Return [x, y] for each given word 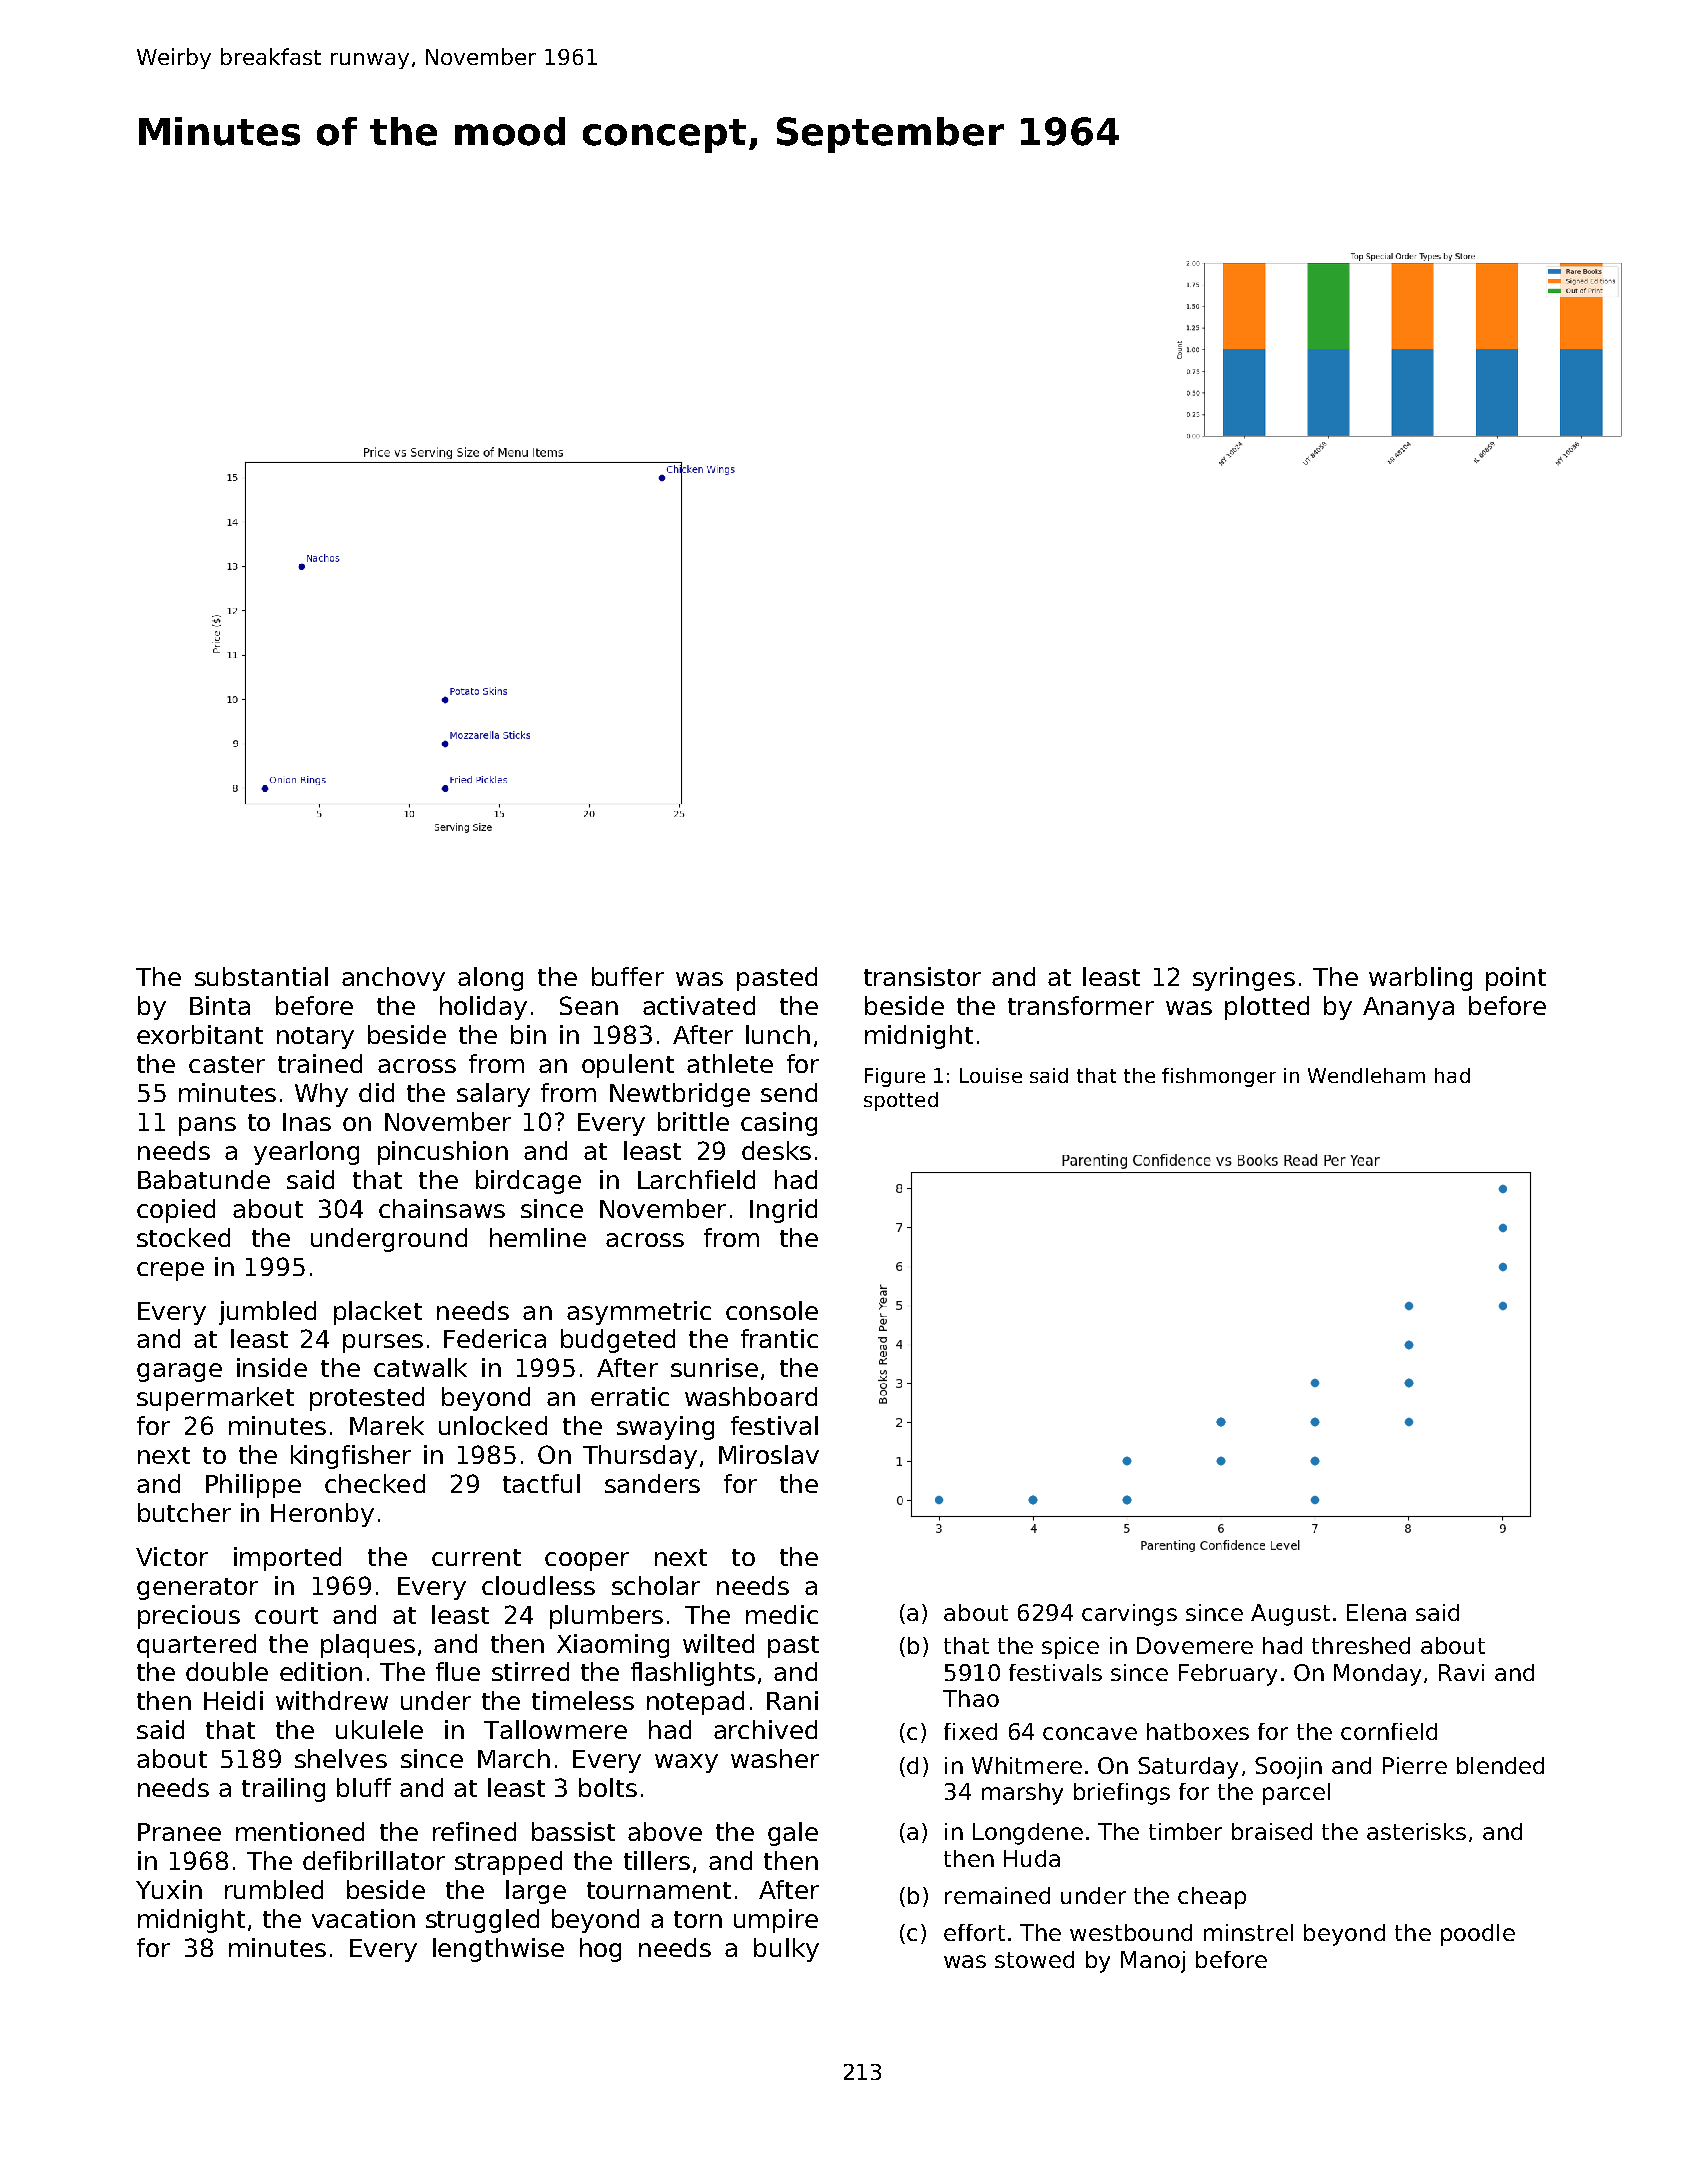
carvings [1129, 1615]
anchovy [393, 979]
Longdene [1028, 1834]
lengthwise [498, 1950]
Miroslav [769, 1454]
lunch [778, 1034]
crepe [170, 1271]
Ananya [1408, 1008]
